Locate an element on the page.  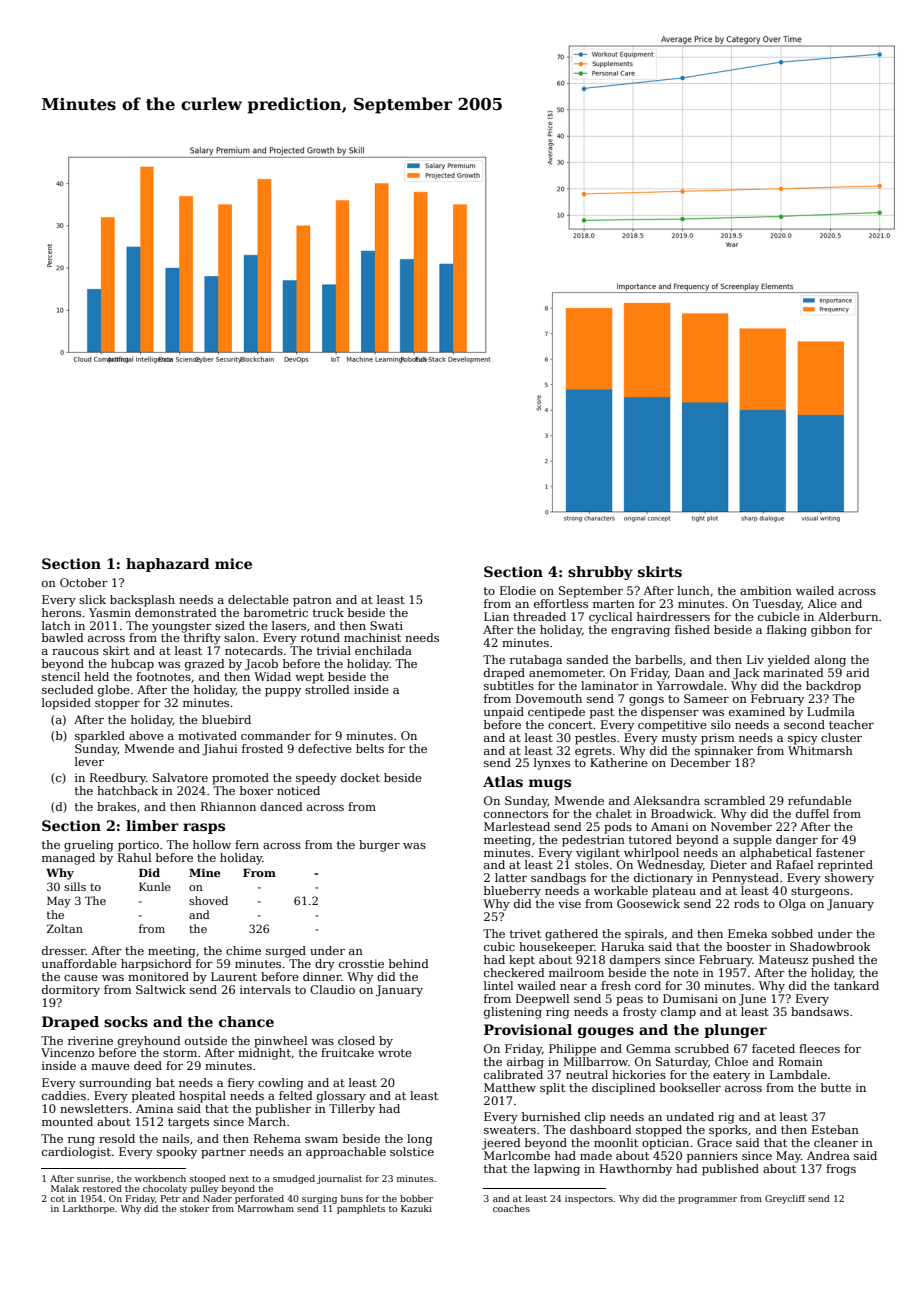
newsletters is located at coordinates (94, 1108).
